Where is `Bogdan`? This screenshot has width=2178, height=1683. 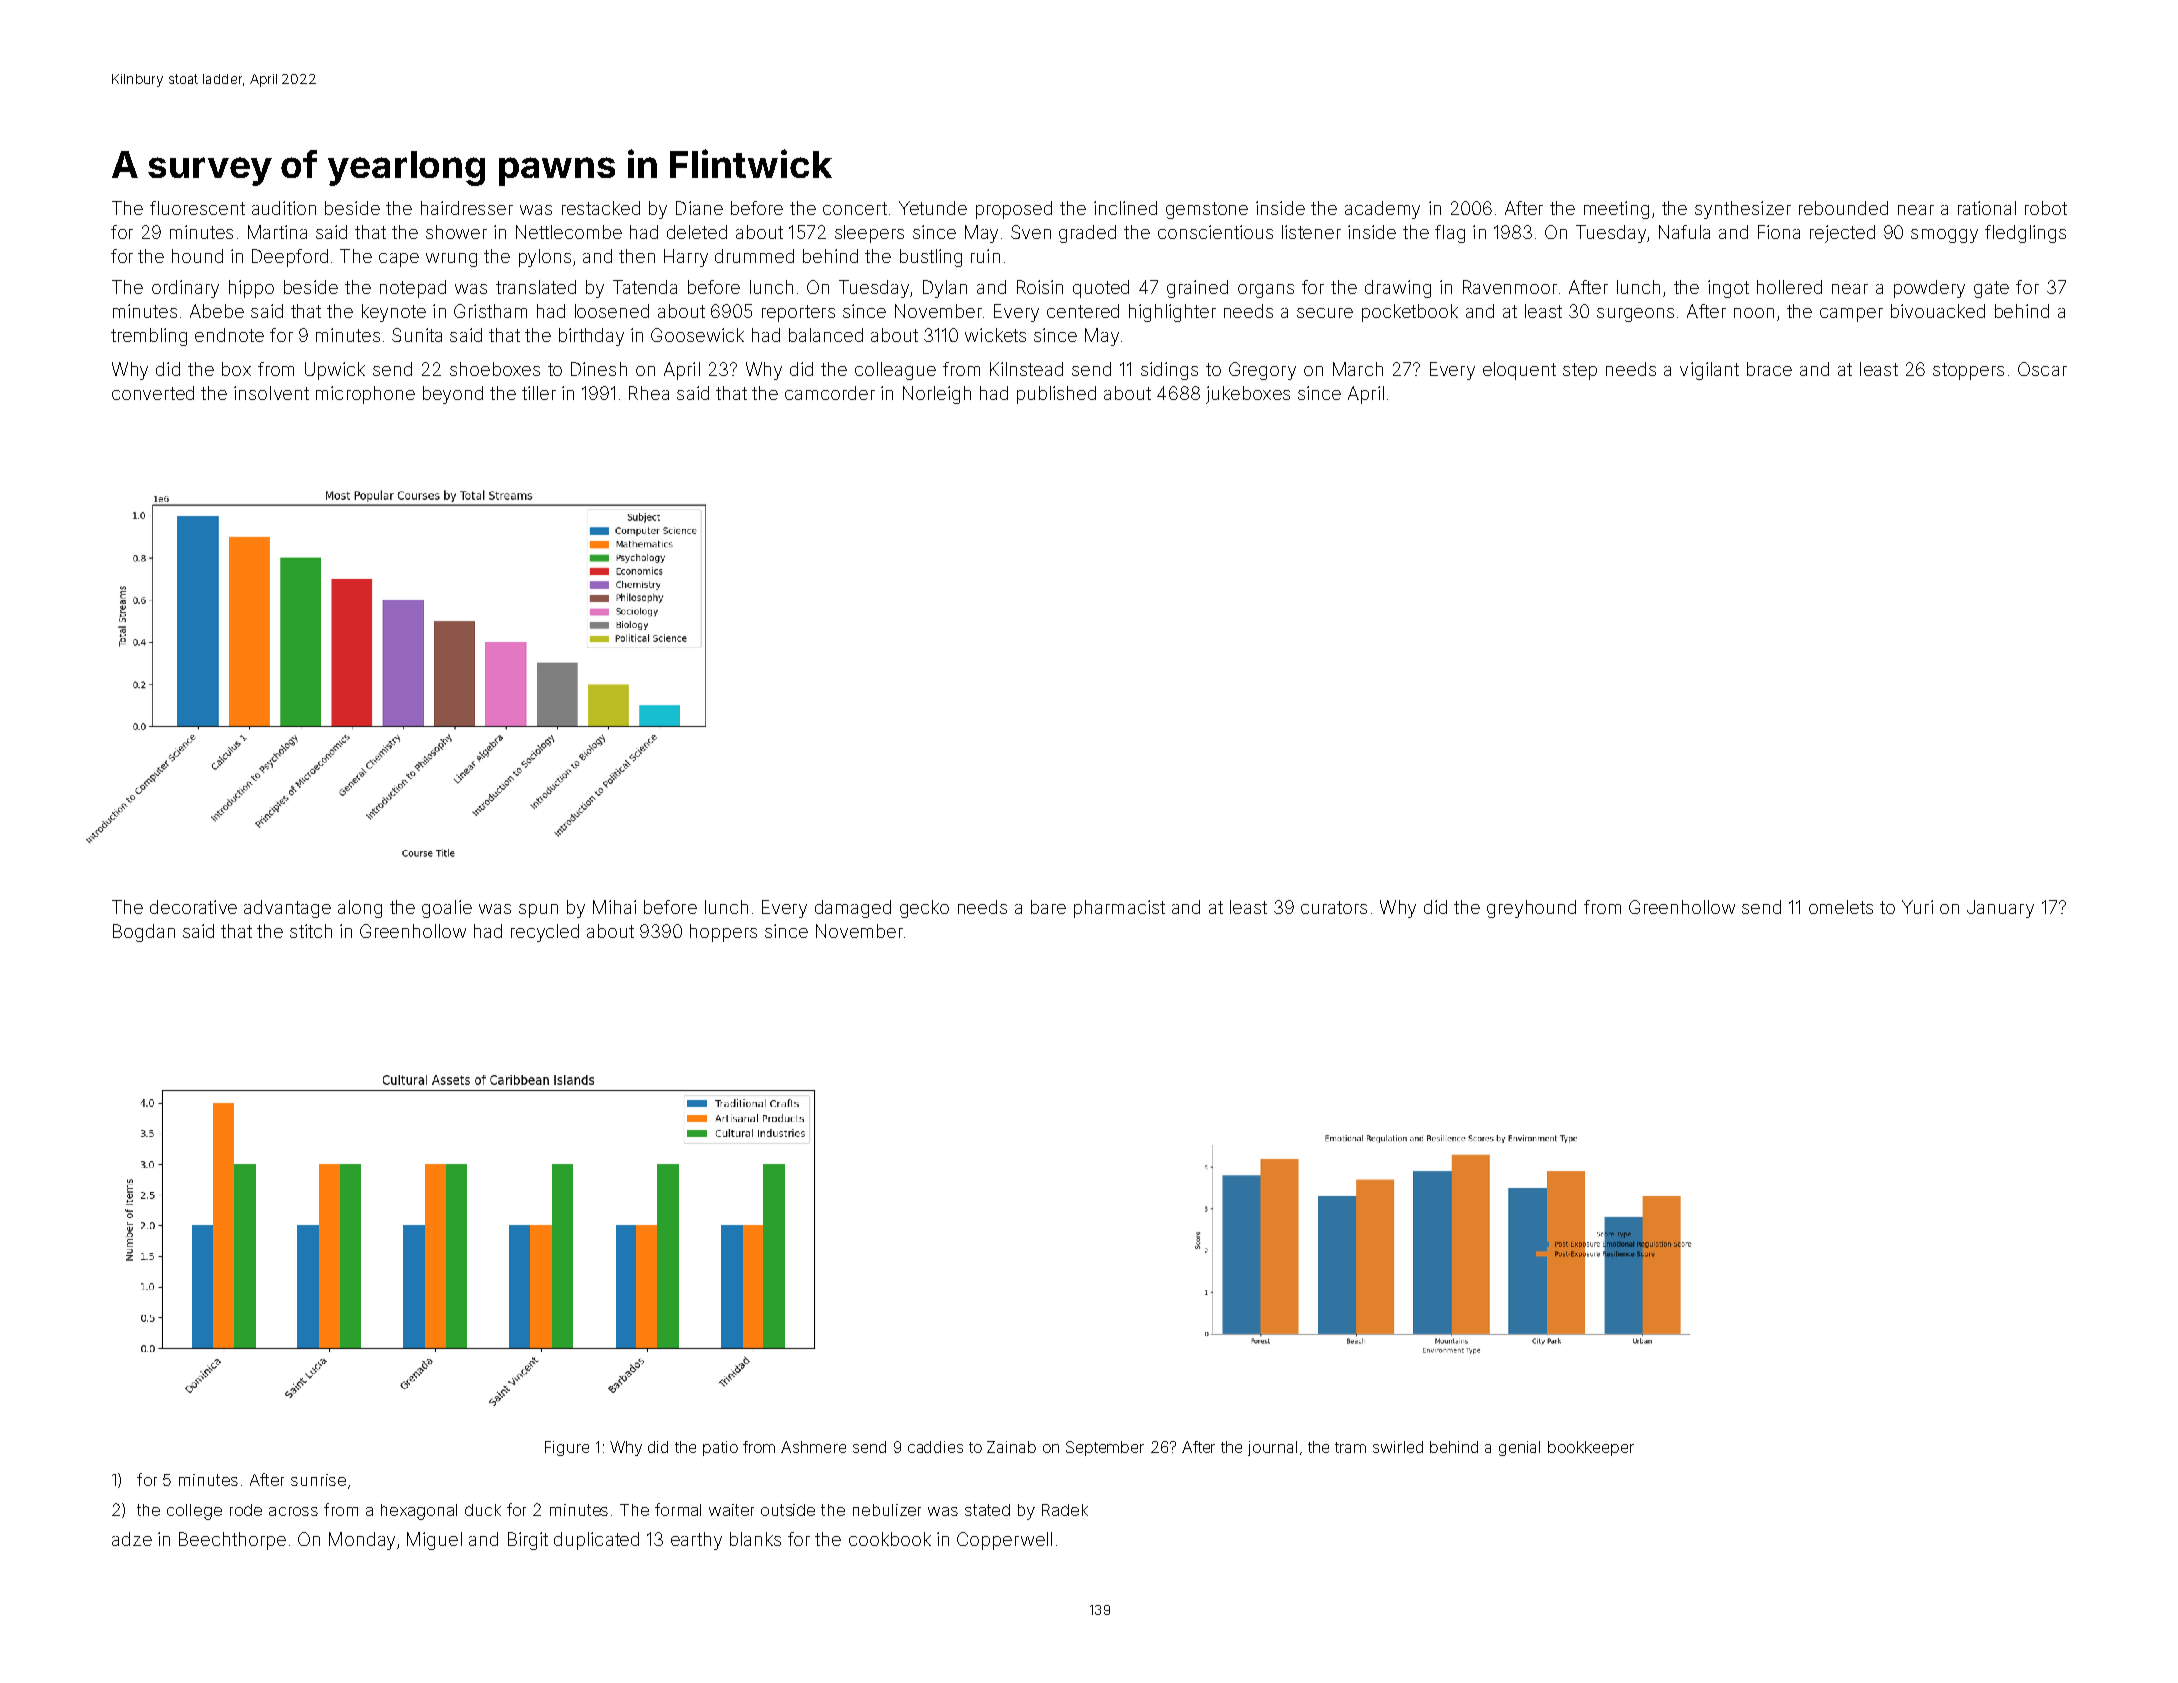
Bogdan is located at coordinates (144, 933).
